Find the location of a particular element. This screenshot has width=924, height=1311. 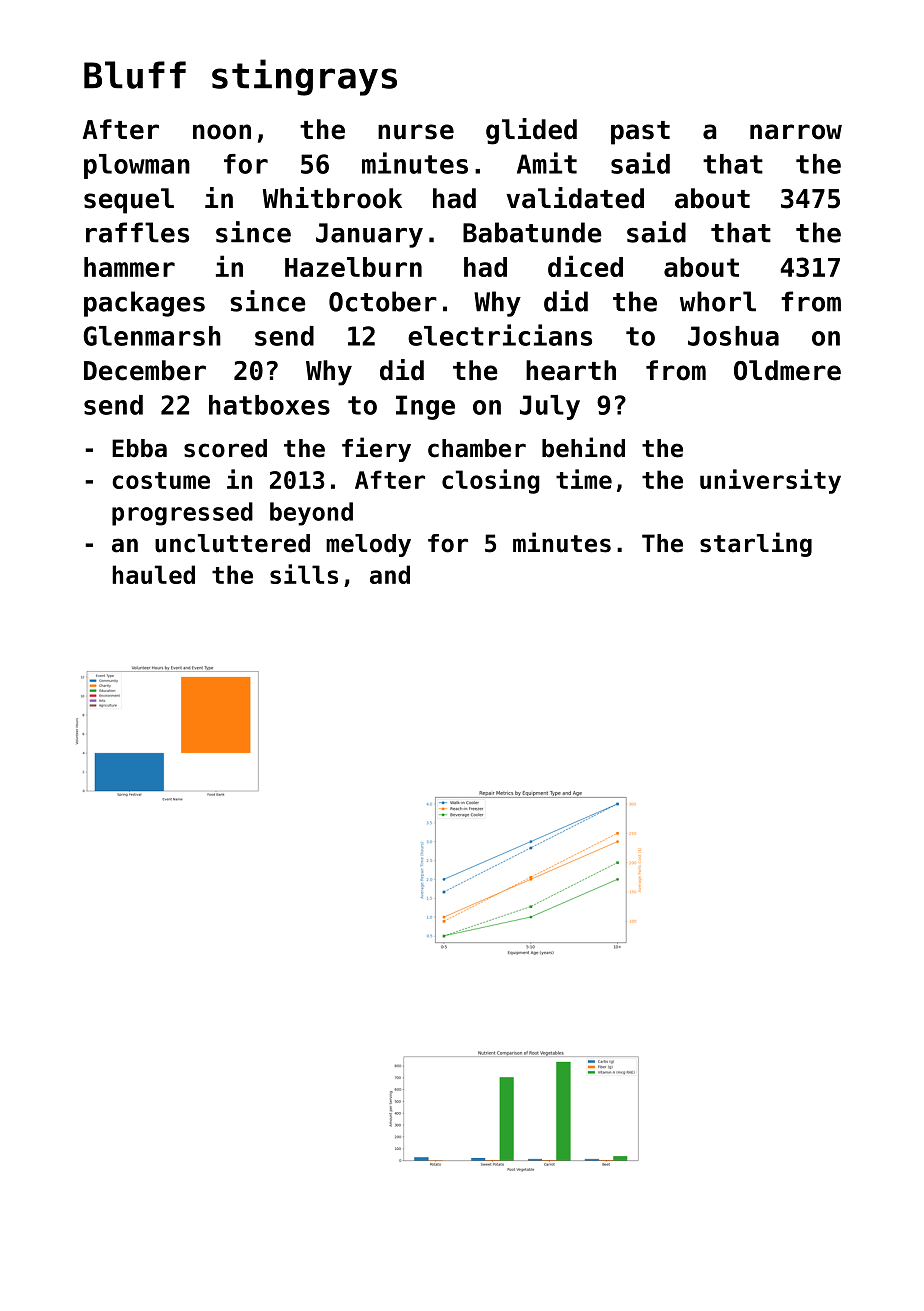

melody is located at coordinates (368, 545).
